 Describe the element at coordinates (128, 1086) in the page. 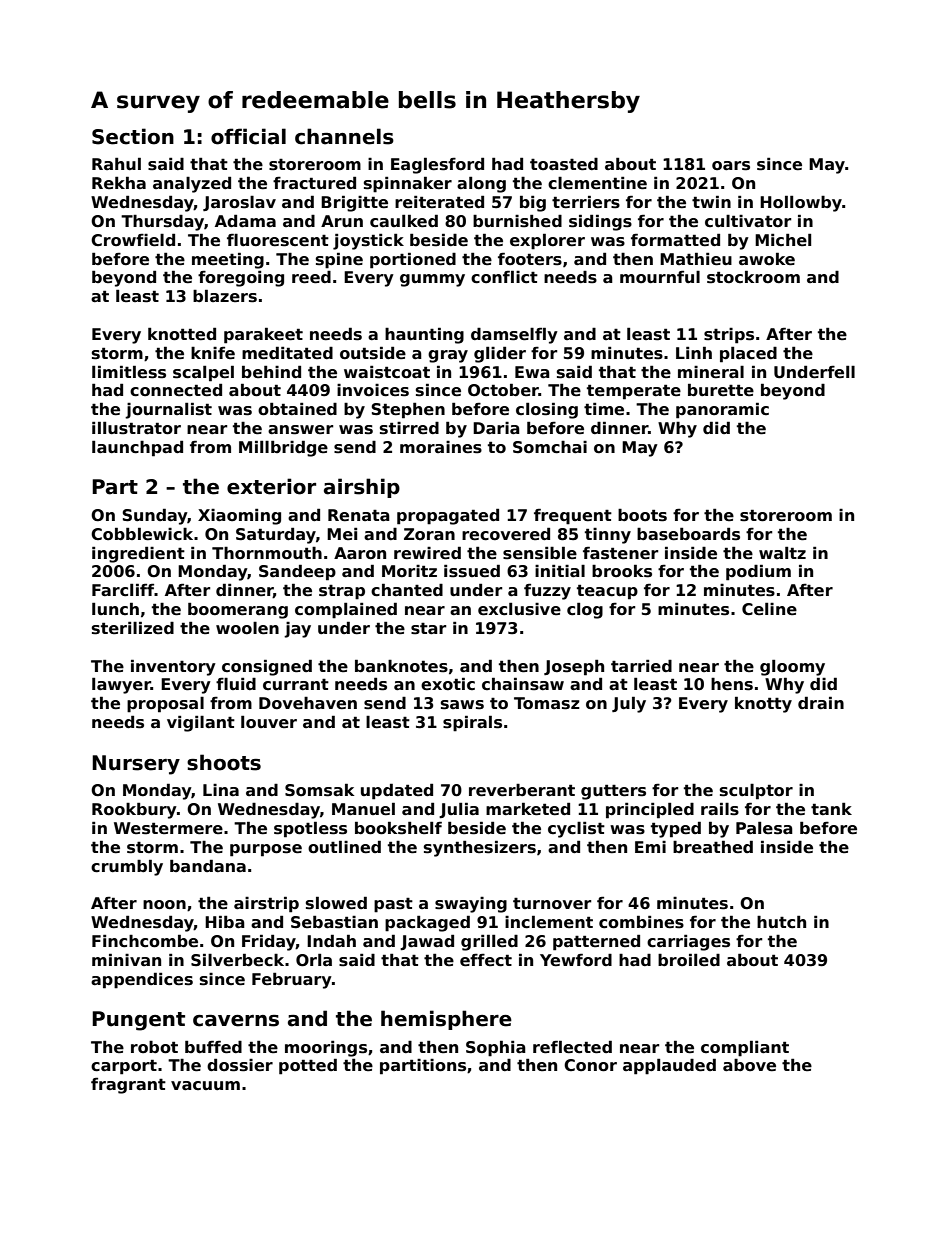

I see `fragrant` at that location.
